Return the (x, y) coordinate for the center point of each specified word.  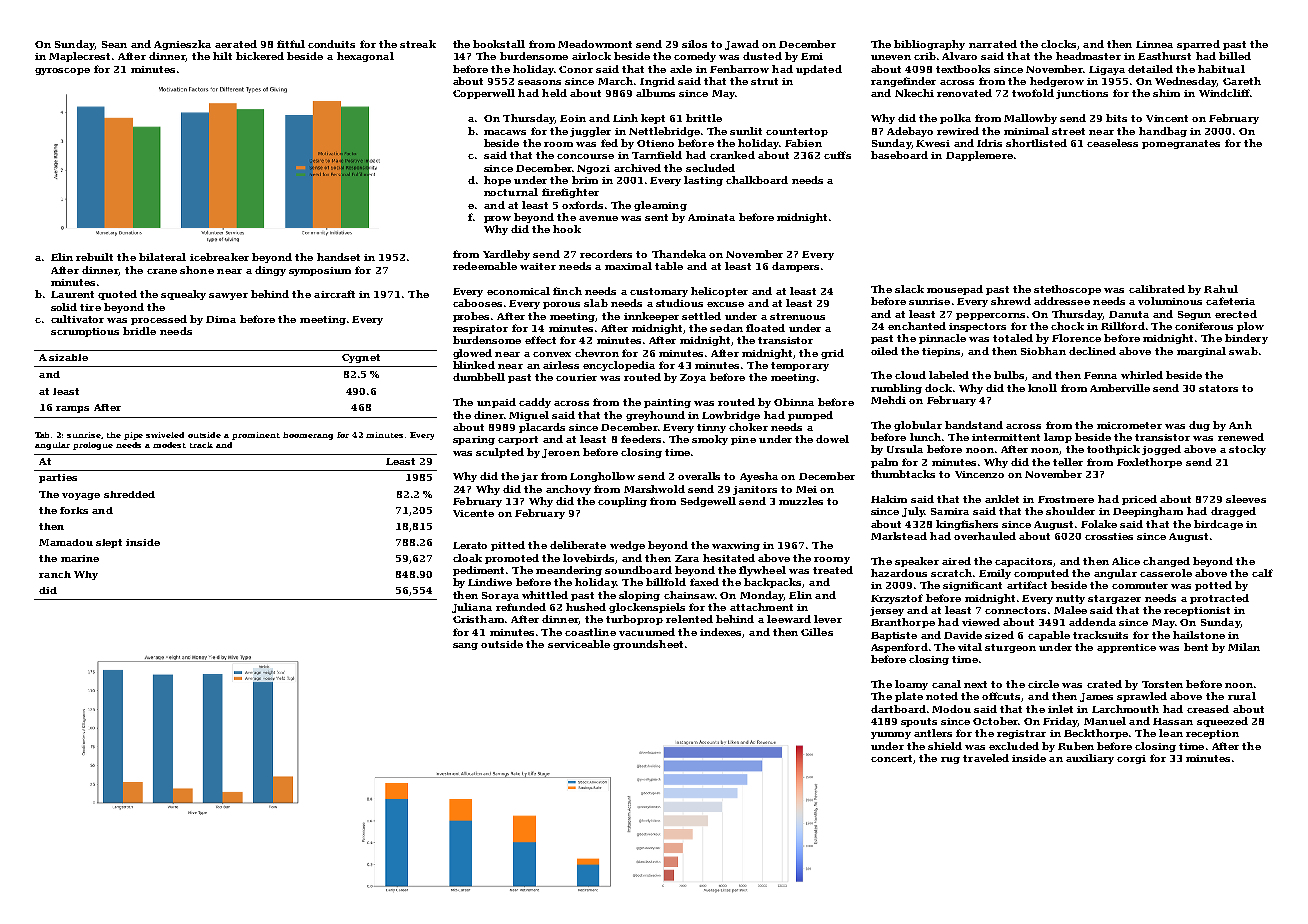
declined (1092, 351)
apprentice (1126, 648)
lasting (703, 181)
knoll (1042, 388)
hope (497, 181)
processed (159, 320)
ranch (55, 574)
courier (576, 377)
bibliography (929, 45)
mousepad (955, 290)
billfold (666, 582)
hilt (222, 56)
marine (80, 558)
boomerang (308, 436)
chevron (597, 353)
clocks (1058, 44)
